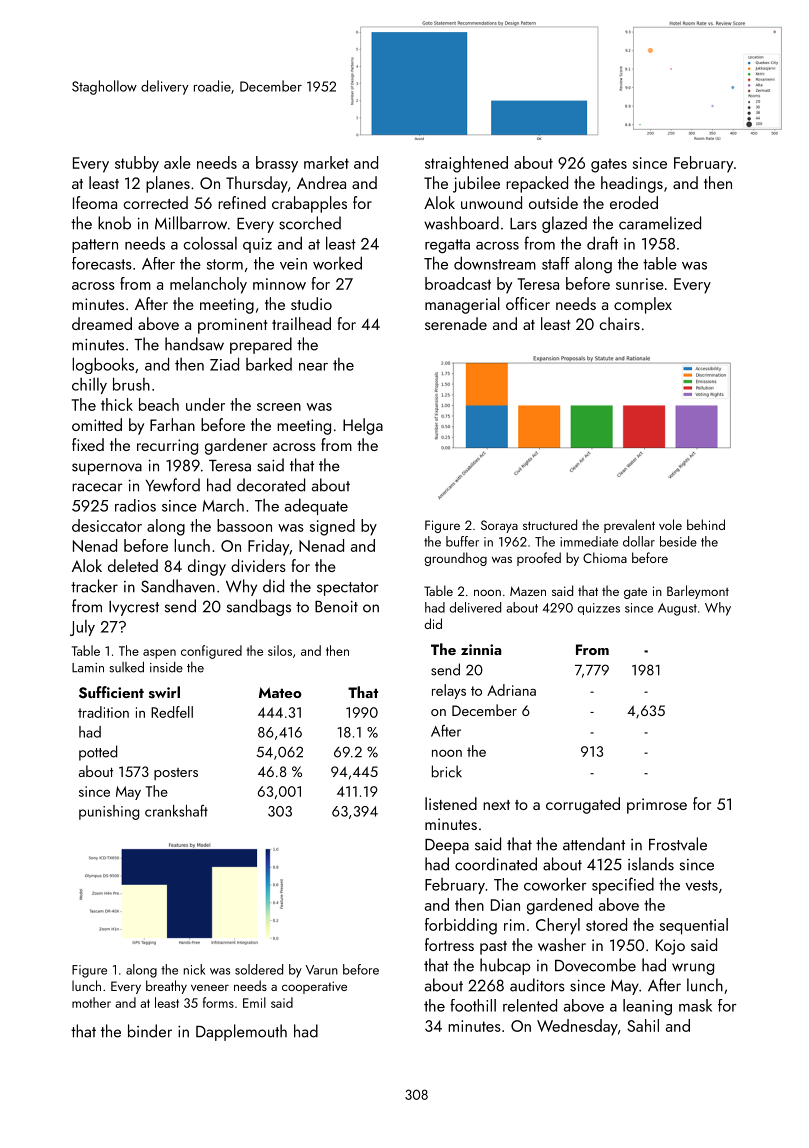 Image resolution: width=809 pixels, height=1148 pixels. Describe the element at coordinates (643, 305) in the screenshot. I see `complex` at that location.
